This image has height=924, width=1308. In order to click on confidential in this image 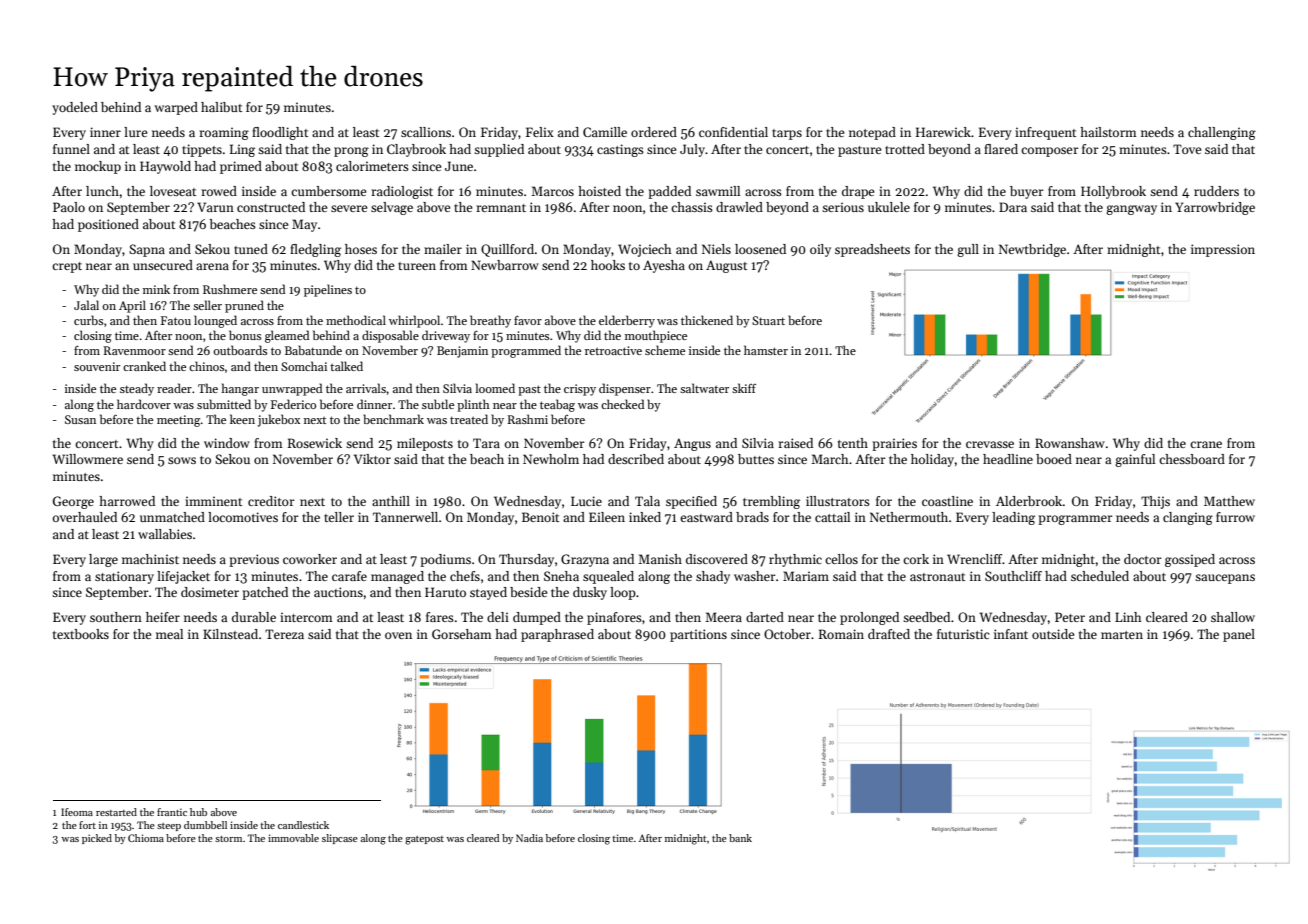, I will do `click(733, 132)`.
